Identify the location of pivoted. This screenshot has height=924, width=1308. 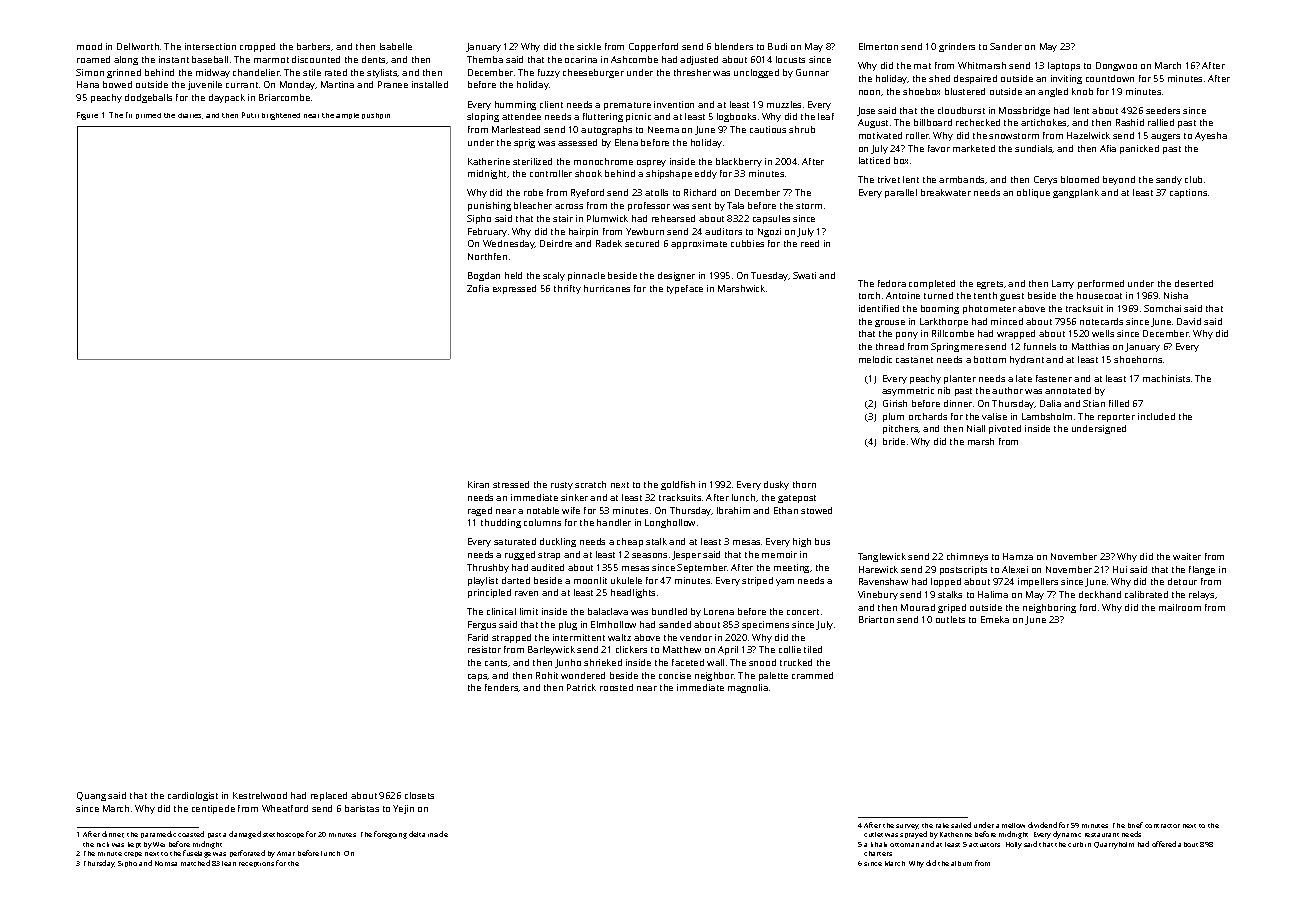
(1005, 429).
